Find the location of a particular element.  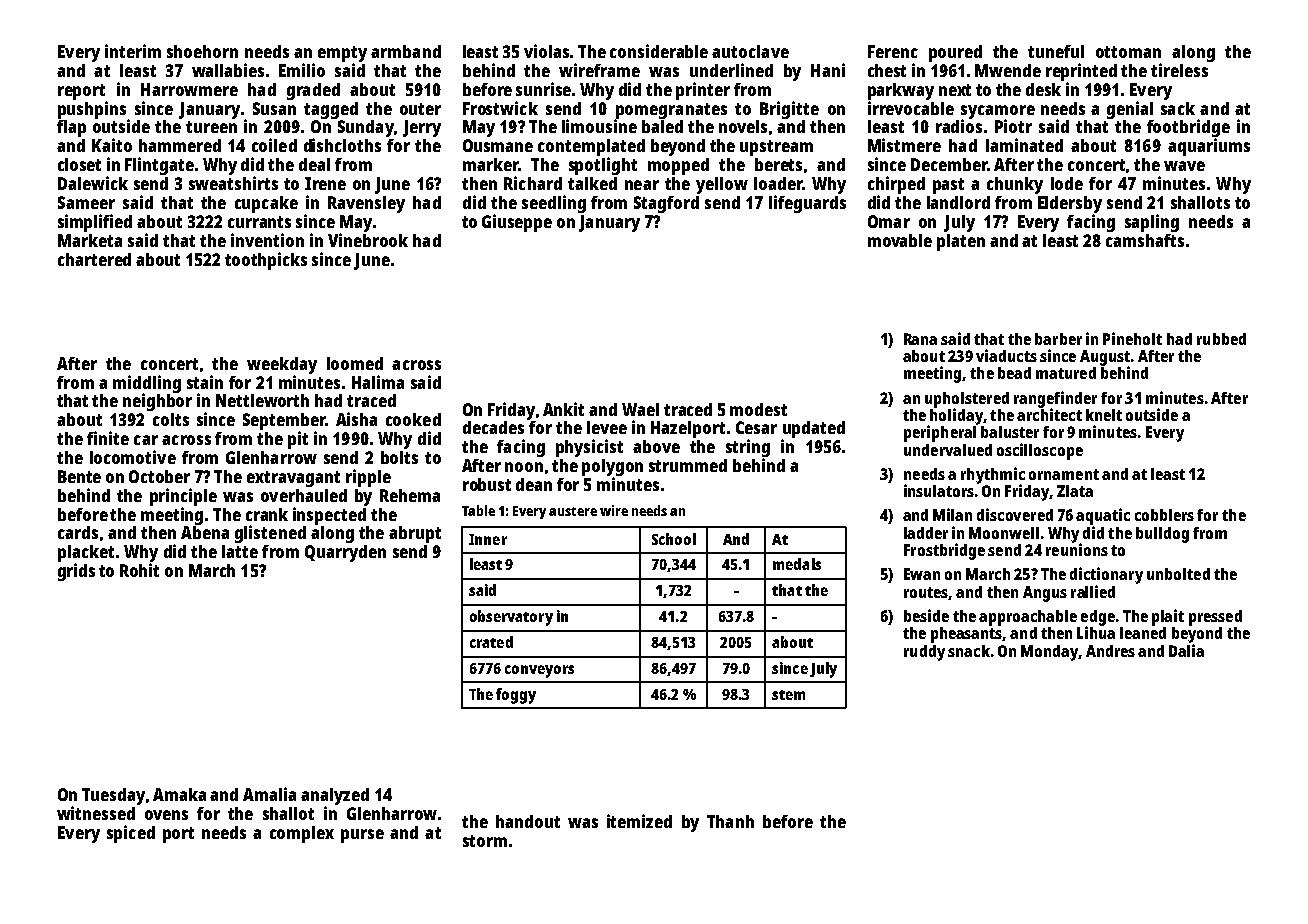

spiced is located at coordinates (131, 834).
